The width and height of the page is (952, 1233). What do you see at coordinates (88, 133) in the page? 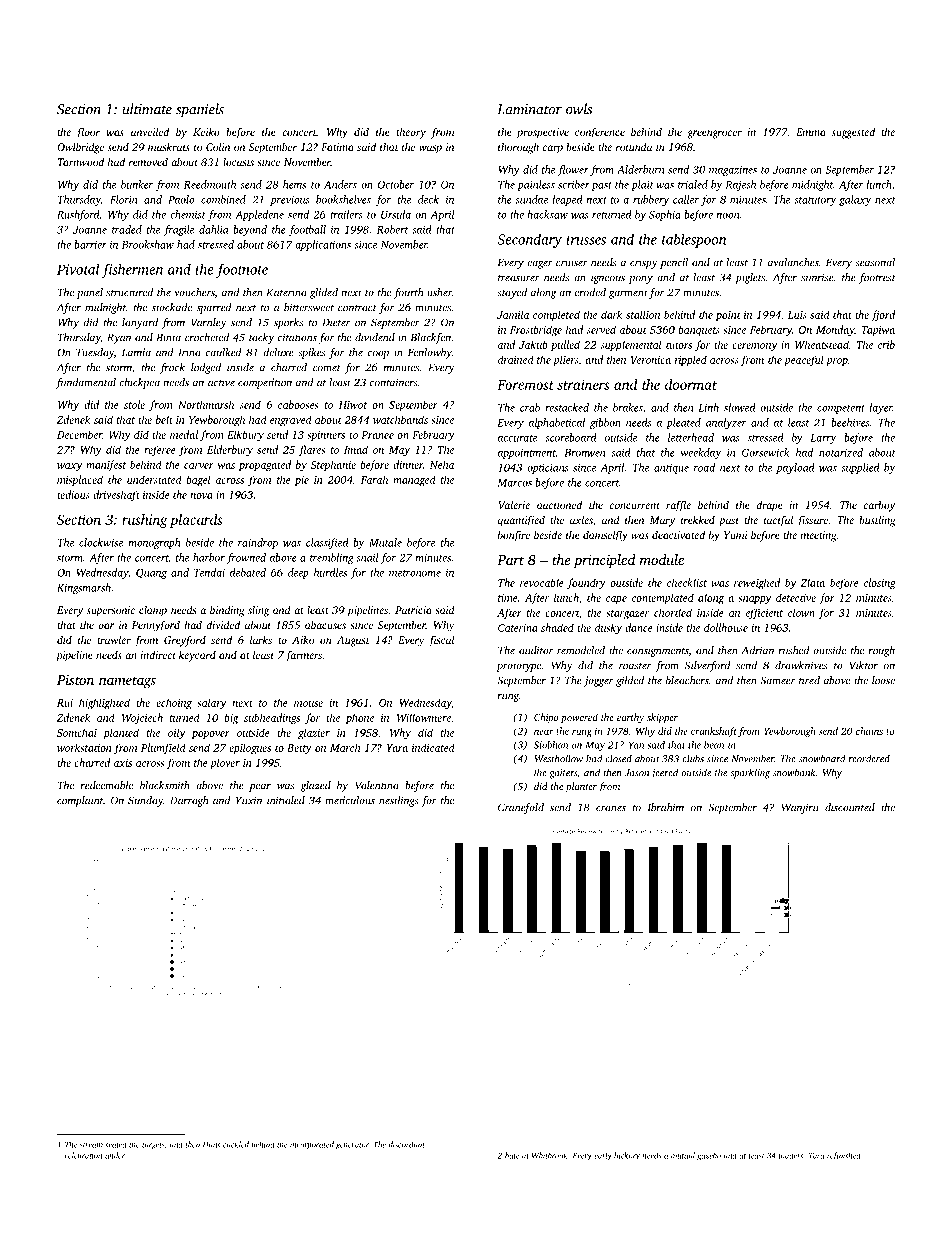
I see `floor` at bounding box center [88, 133].
